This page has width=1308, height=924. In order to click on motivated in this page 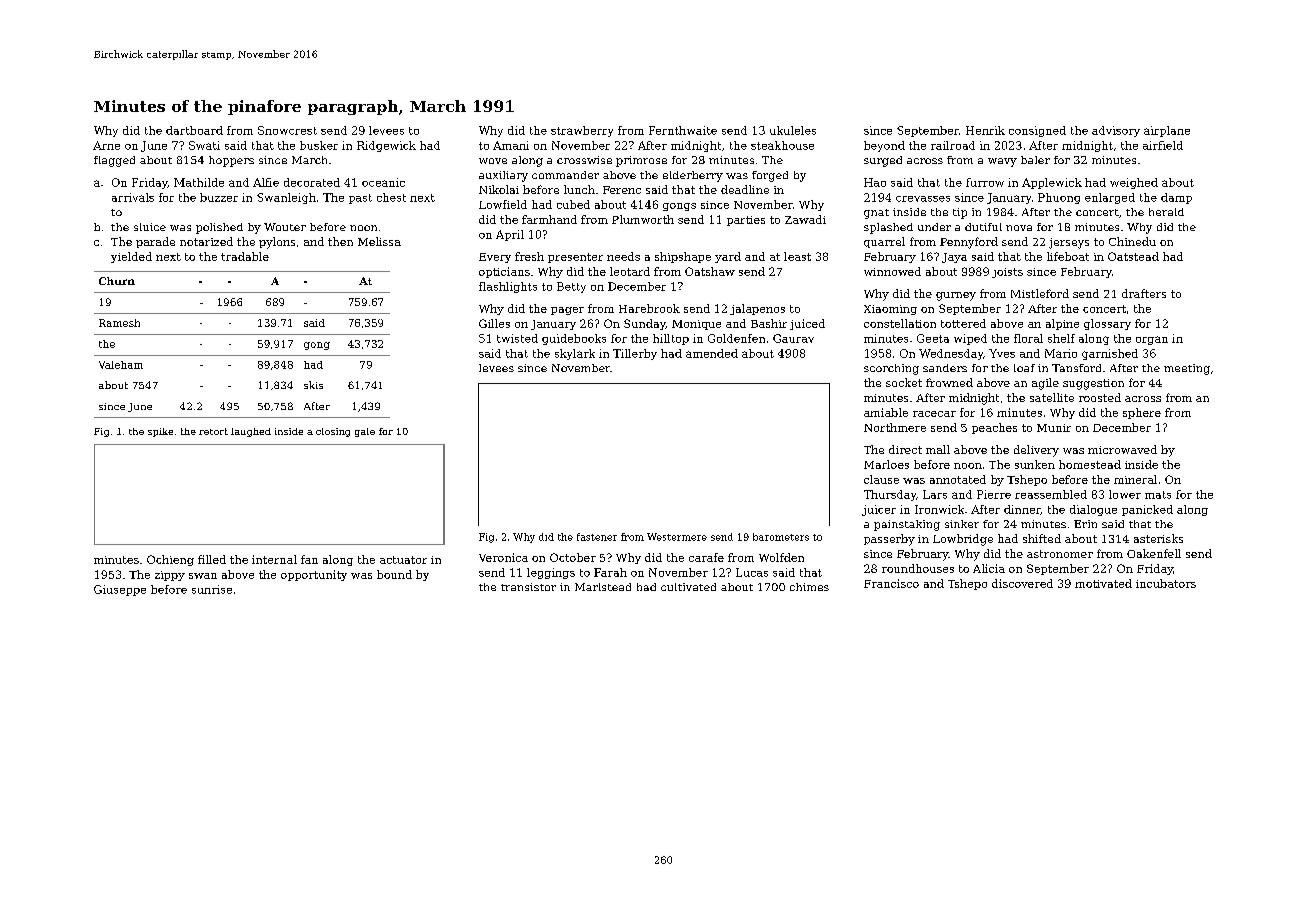, I will do `click(1103, 583)`.
